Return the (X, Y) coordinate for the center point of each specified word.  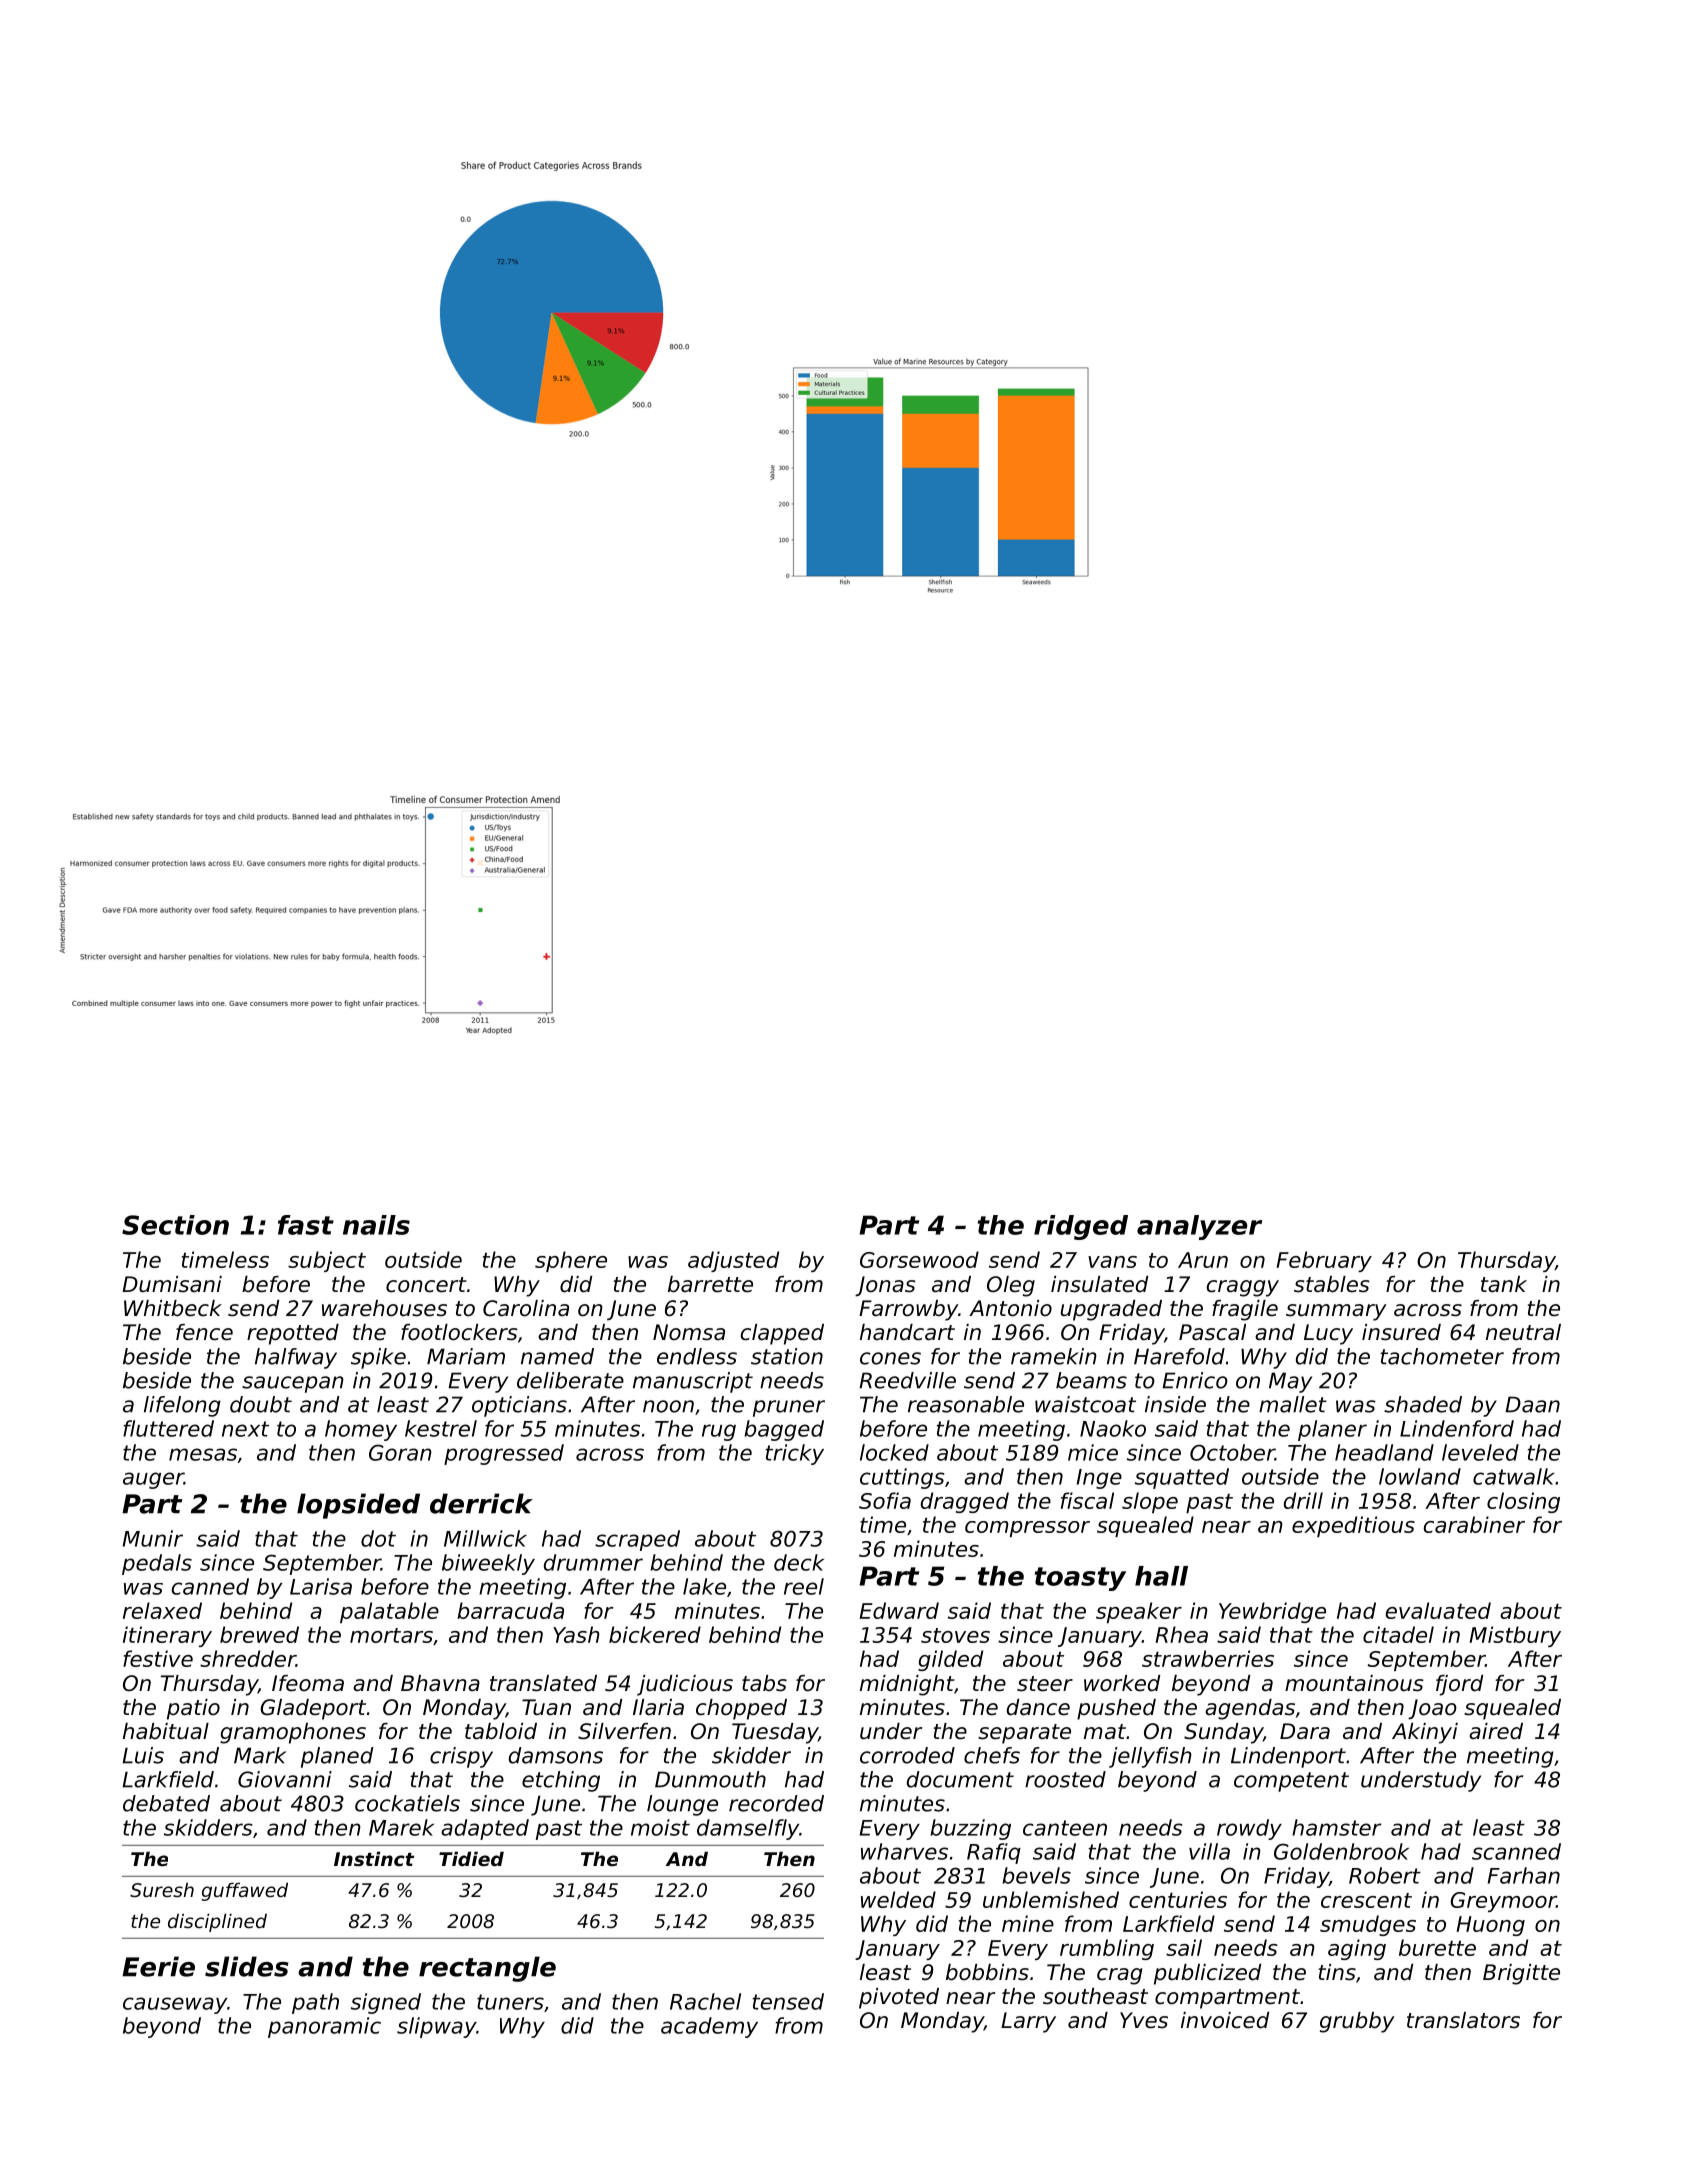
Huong (1490, 1926)
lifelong (182, 1406)
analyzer (1199, 1227)
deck (799, 1562)
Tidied (471, 1858)
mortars (391, 1635)
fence (204, 1332)
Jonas (885, 1286)
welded (898, 1899)
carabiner (1474, 1524)
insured (1401, 1332)
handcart (907, 1332)
